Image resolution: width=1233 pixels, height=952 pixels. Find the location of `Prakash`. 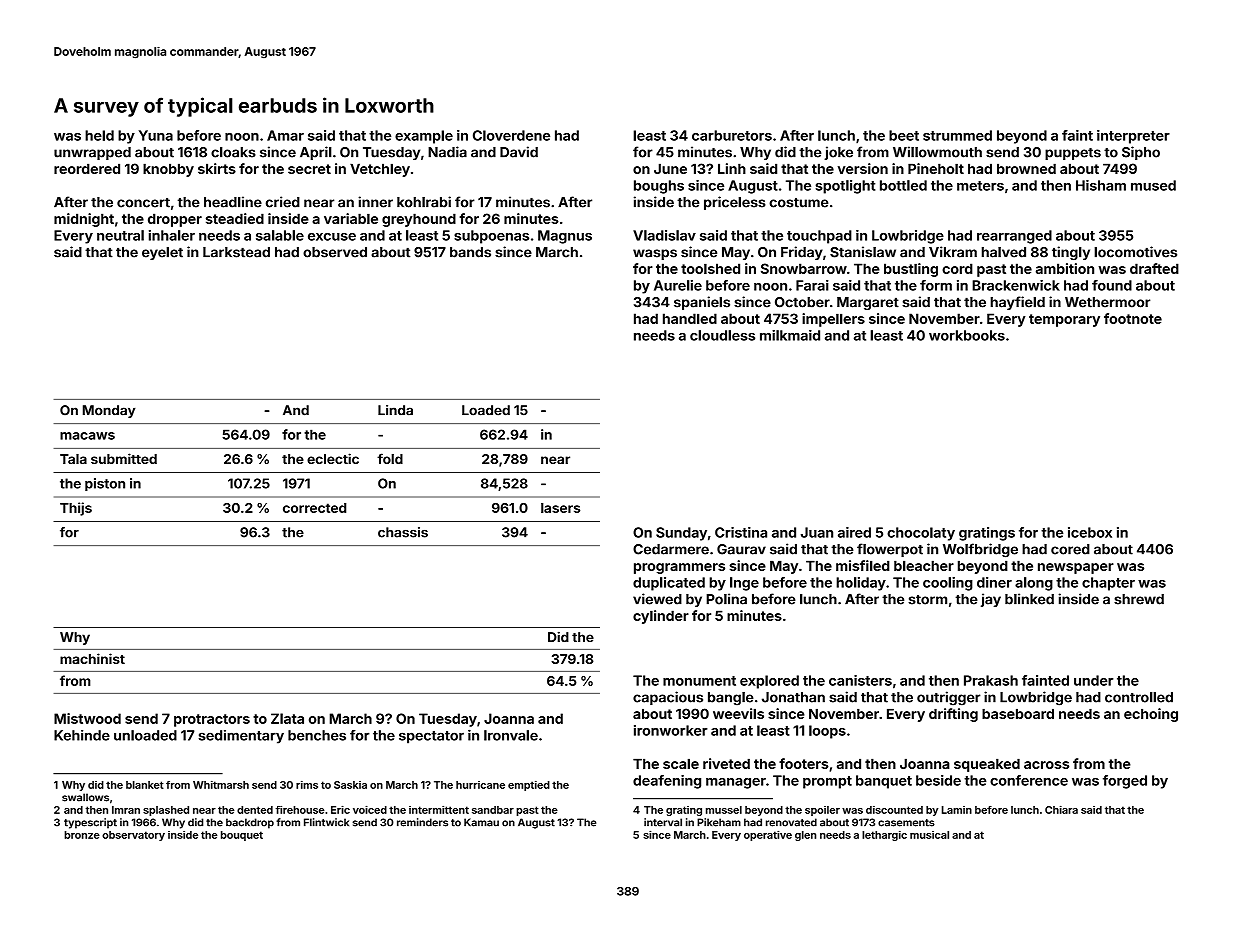

Prakash is located at coordinates (991, 680).
